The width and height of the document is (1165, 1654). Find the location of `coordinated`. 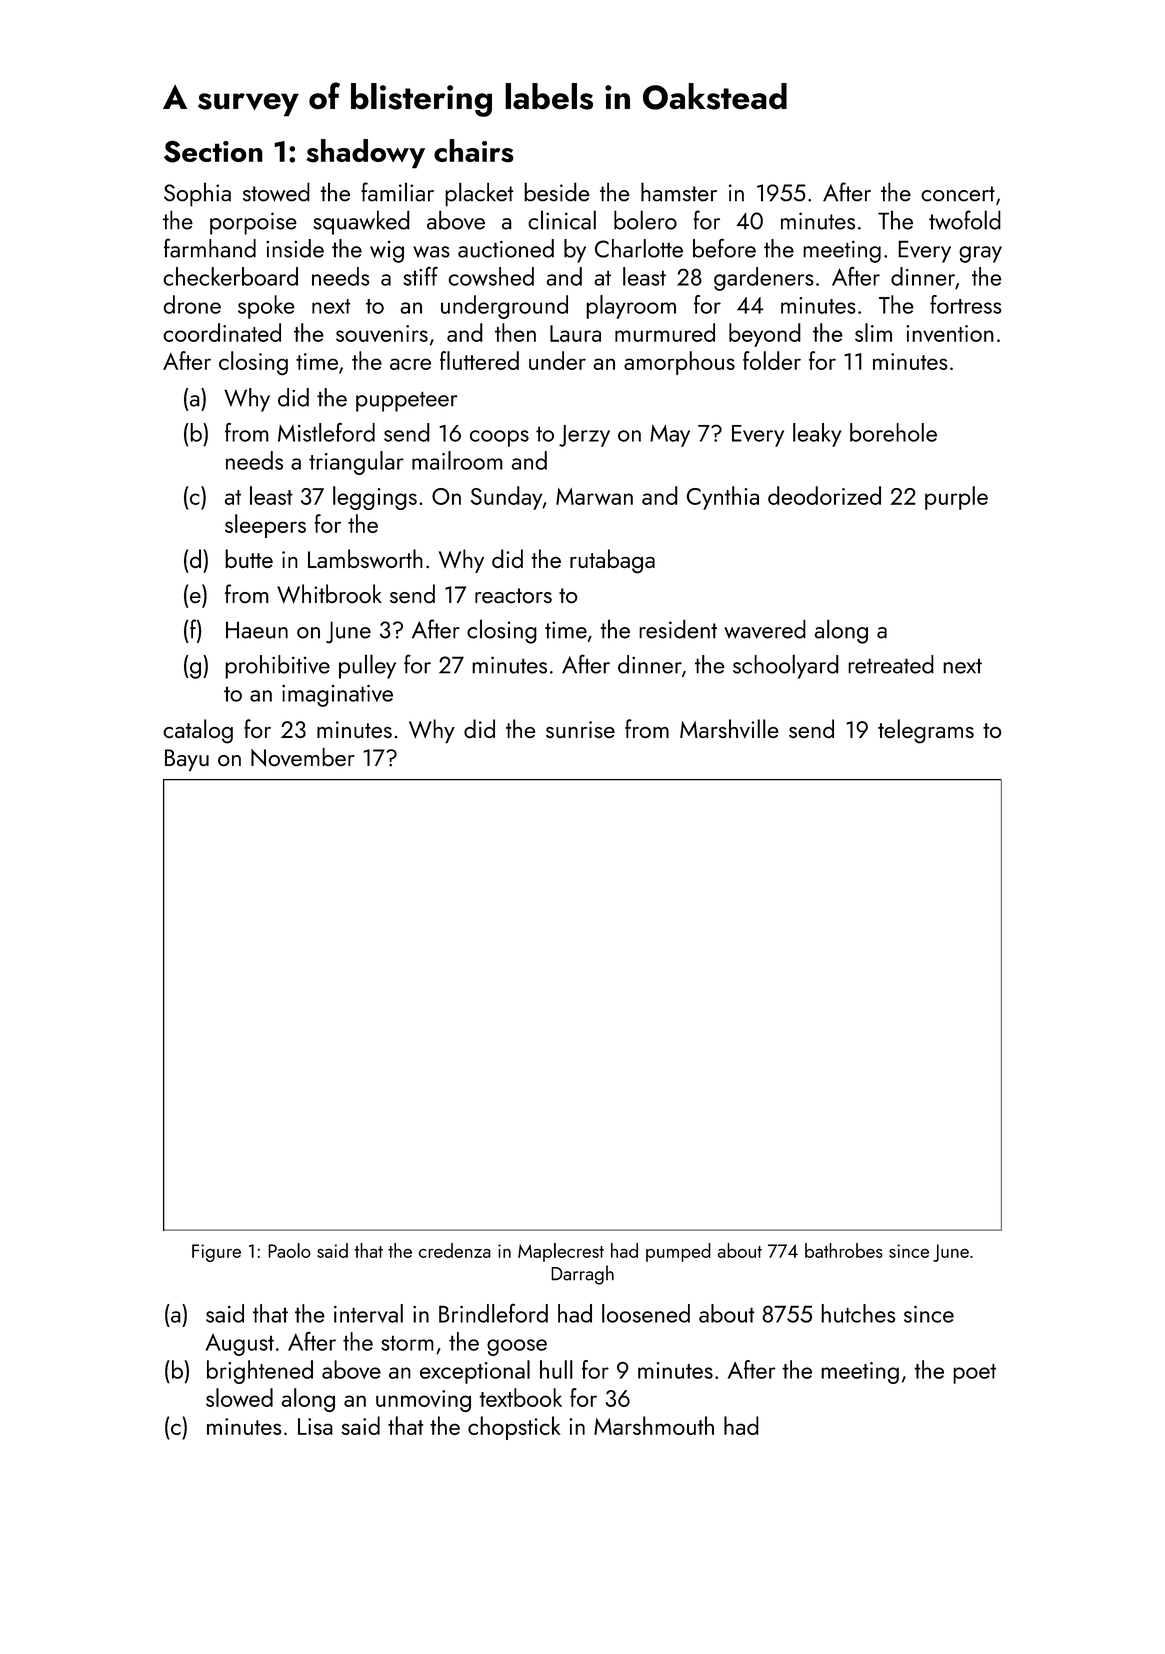

coordinated is located at coordinates (222, 332).
